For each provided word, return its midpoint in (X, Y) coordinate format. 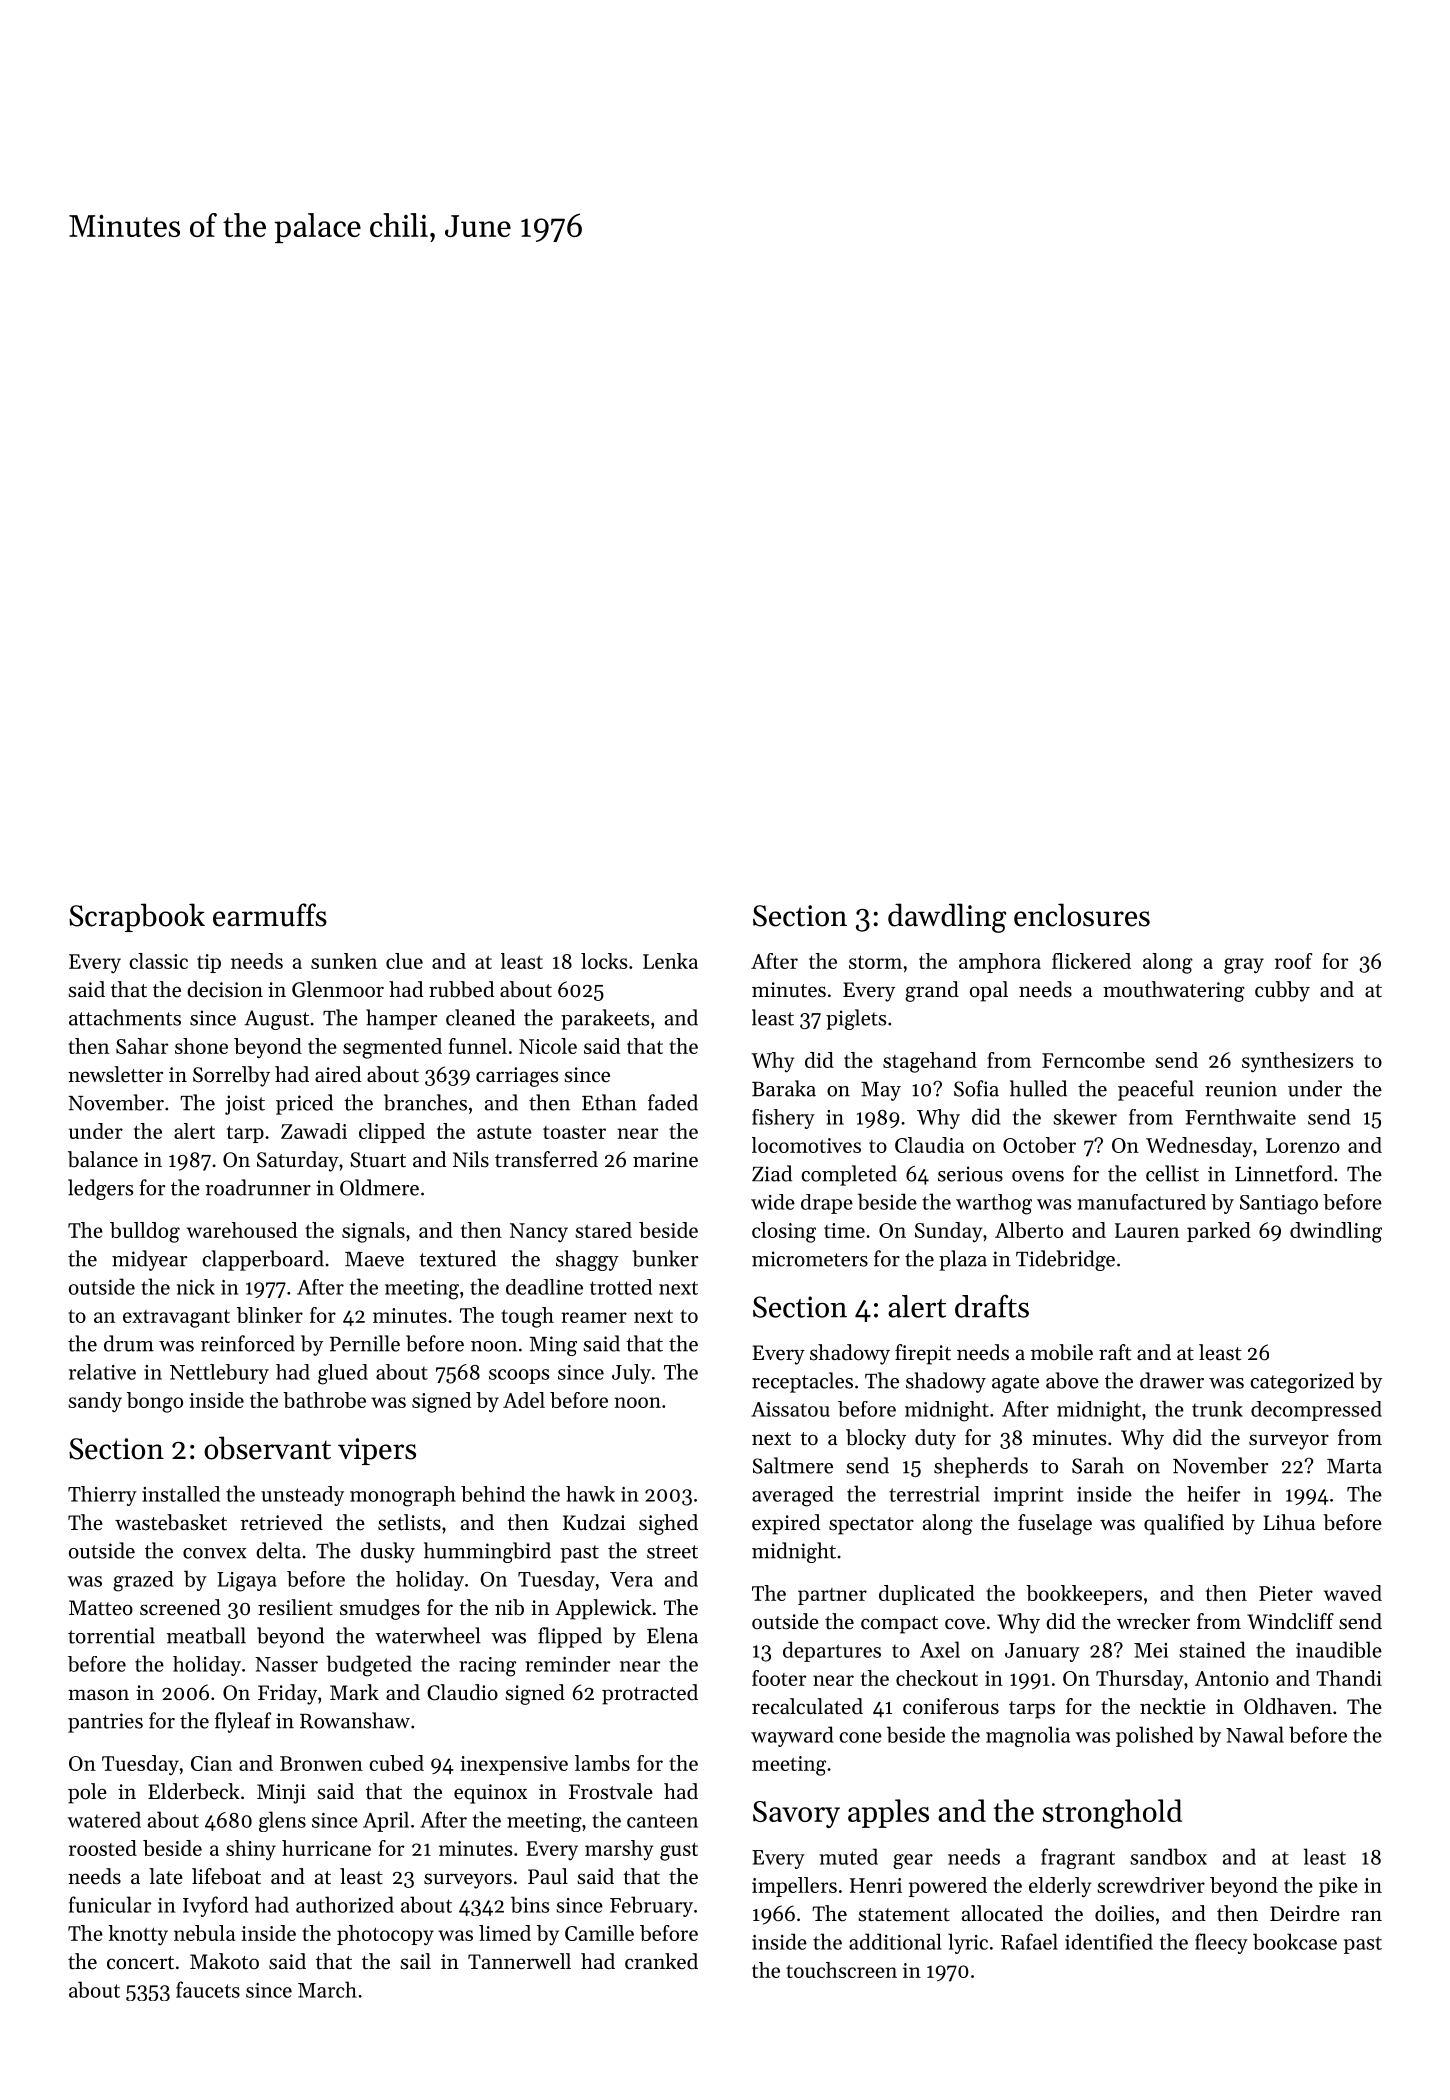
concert (140, 1963)
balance (103, 1159)
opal (989, 991)
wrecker (1153, 1621)
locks (604, 961)
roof (1293, 961)
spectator (871, 1526)
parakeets (605, 1019)
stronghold (1112, 1814)
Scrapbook (137, 917)
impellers (794, 1887)
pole (87, 1793)
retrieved (281, 1522)
